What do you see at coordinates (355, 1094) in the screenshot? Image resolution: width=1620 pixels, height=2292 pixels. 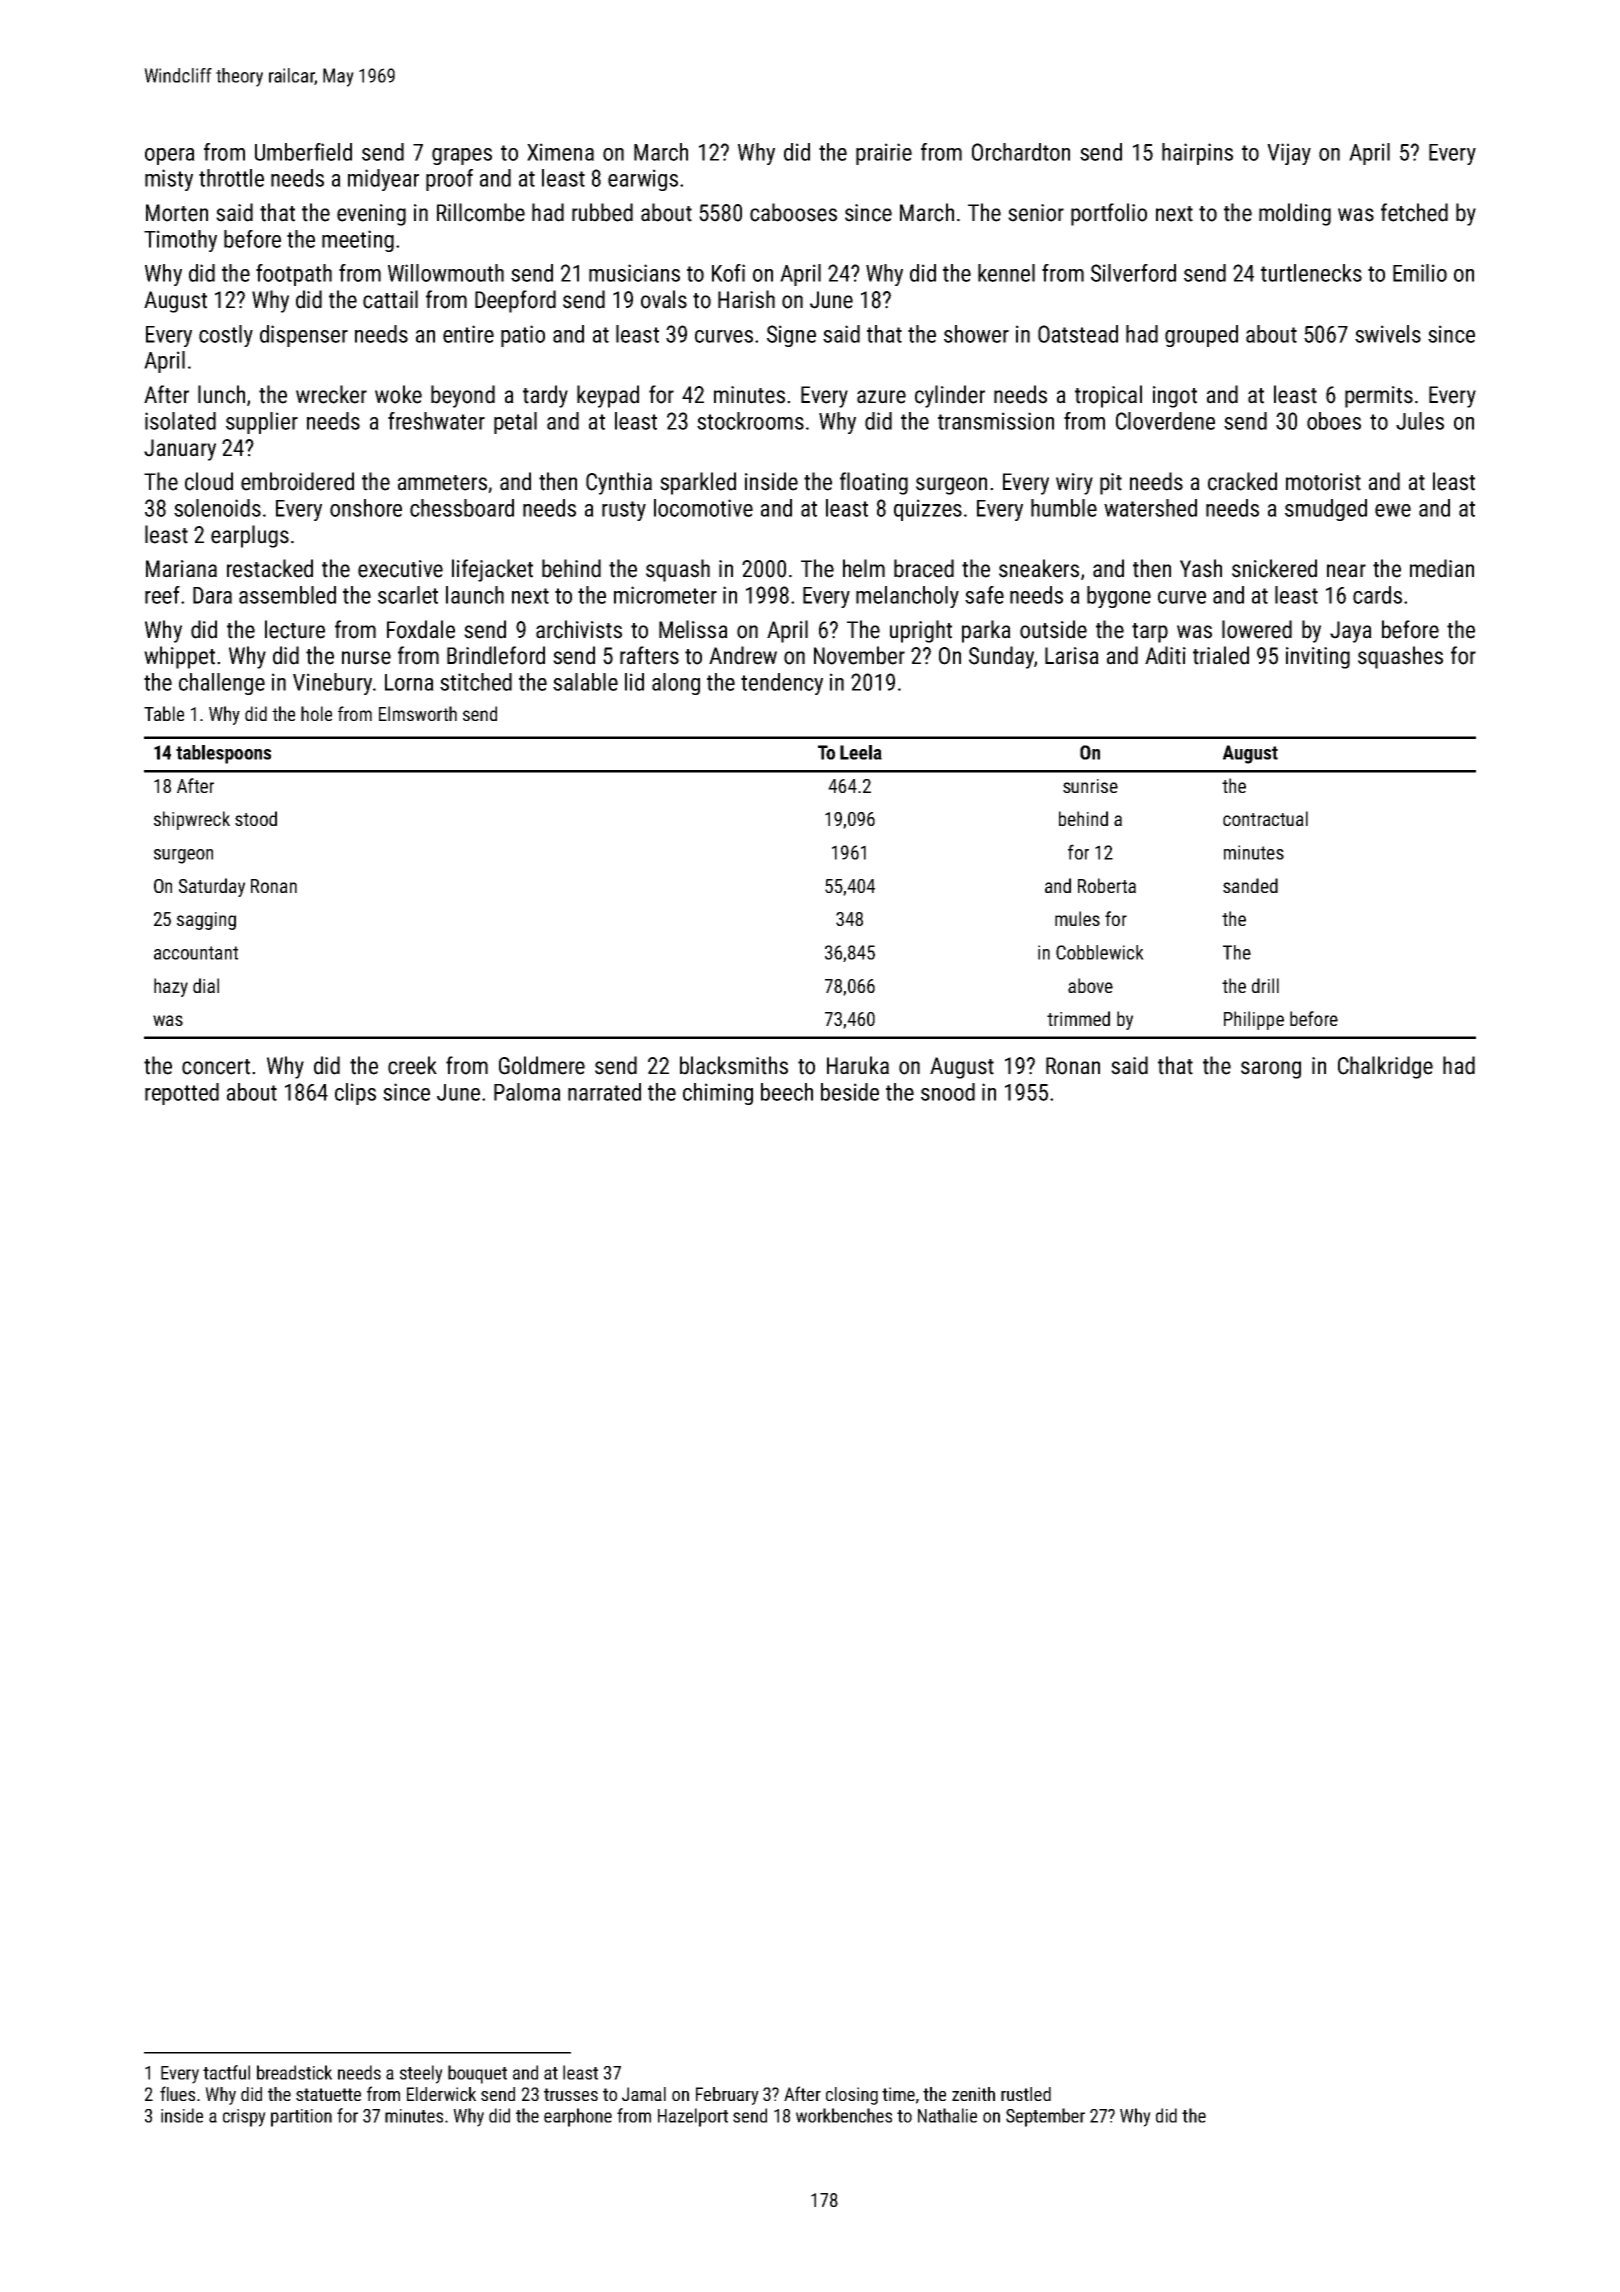 I see `clips` at bounding box center [355, 1094].
